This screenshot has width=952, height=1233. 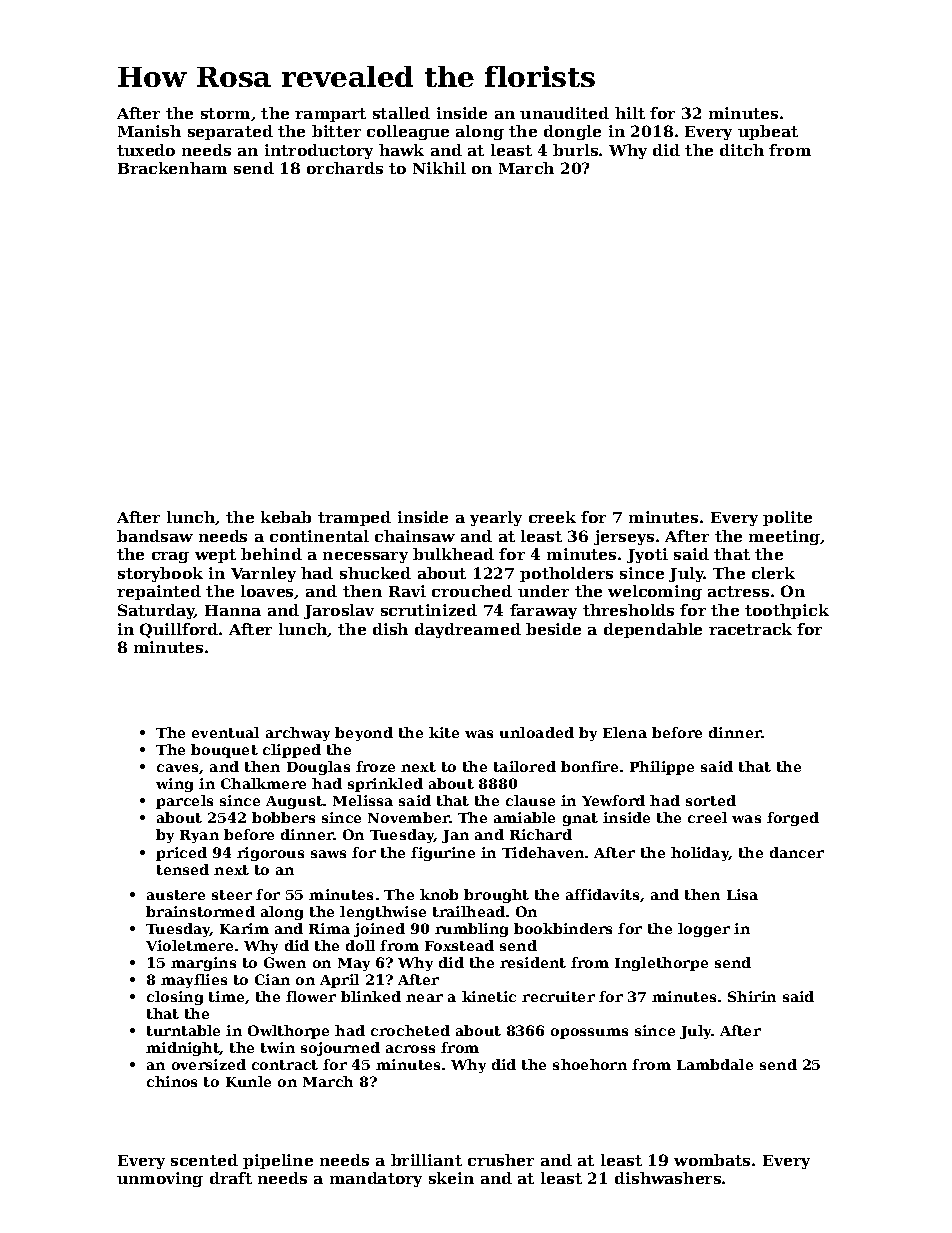 What do you see at coordinates (330, 115) in the screenshot?
I see `rampart` at bounding box center [330, 115].
